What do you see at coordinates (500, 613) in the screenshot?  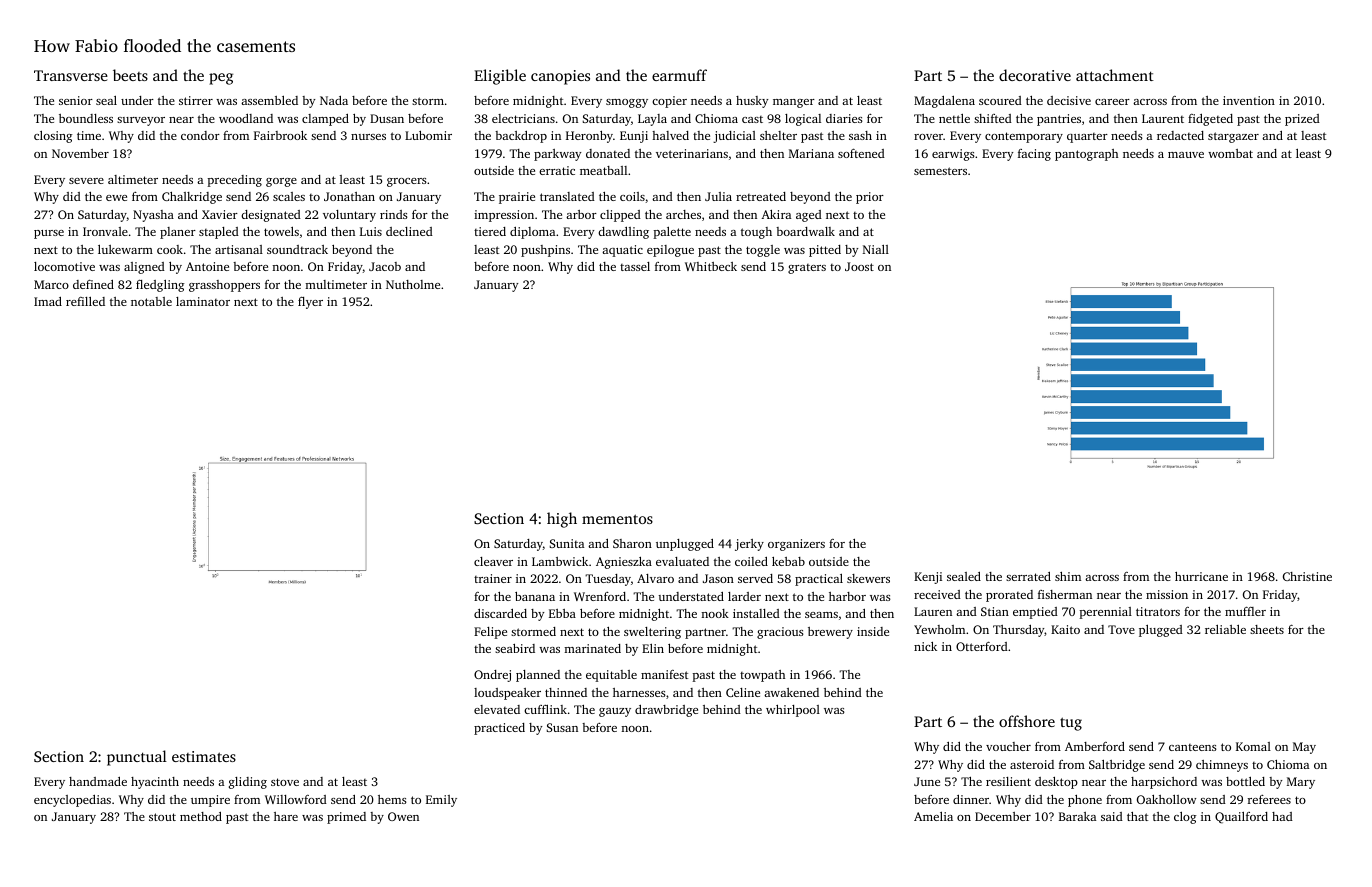 I see `discarded` at bounding box center [500, 613].
